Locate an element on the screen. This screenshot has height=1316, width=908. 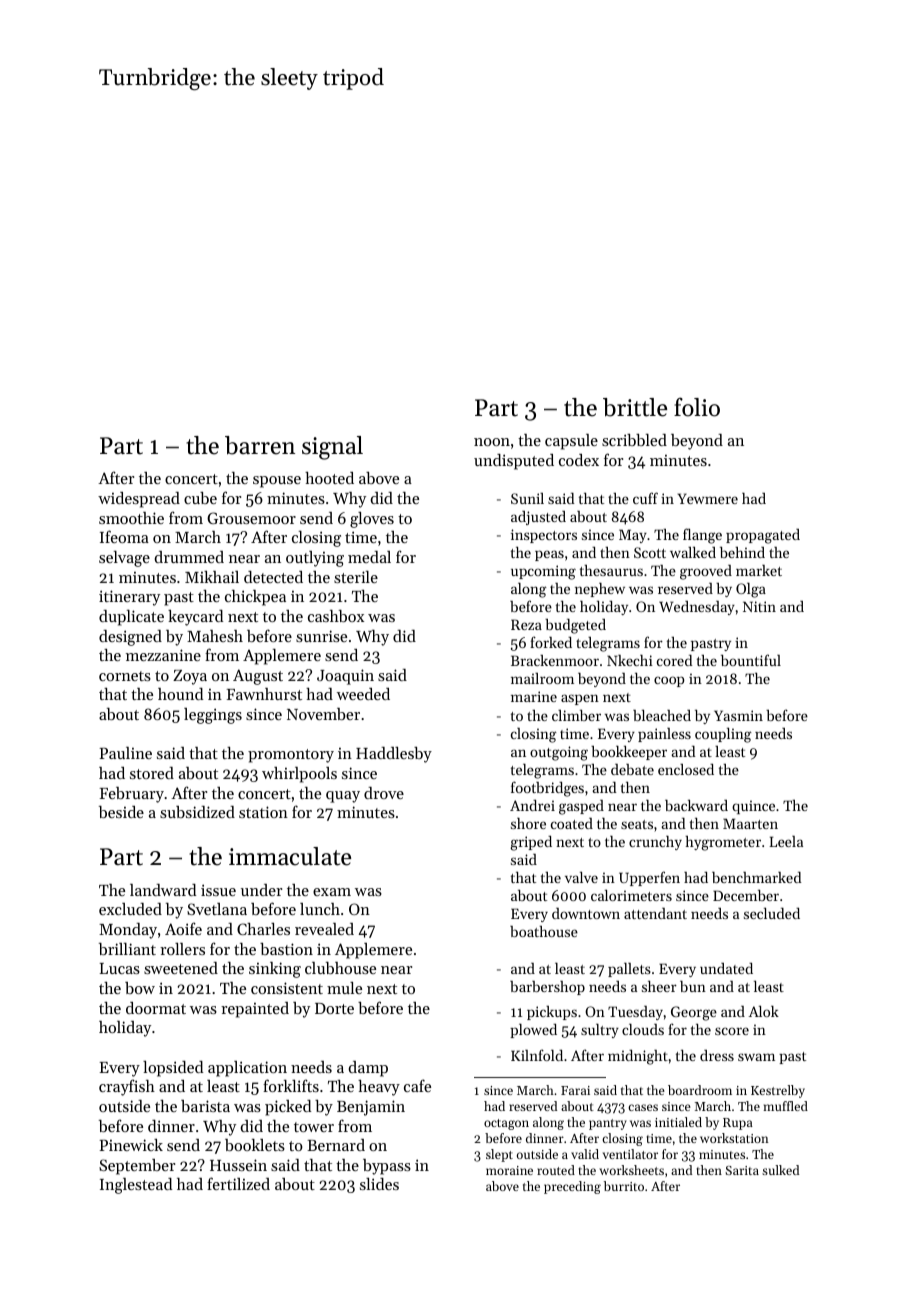
routed is located at coordinates (556, 1170).
